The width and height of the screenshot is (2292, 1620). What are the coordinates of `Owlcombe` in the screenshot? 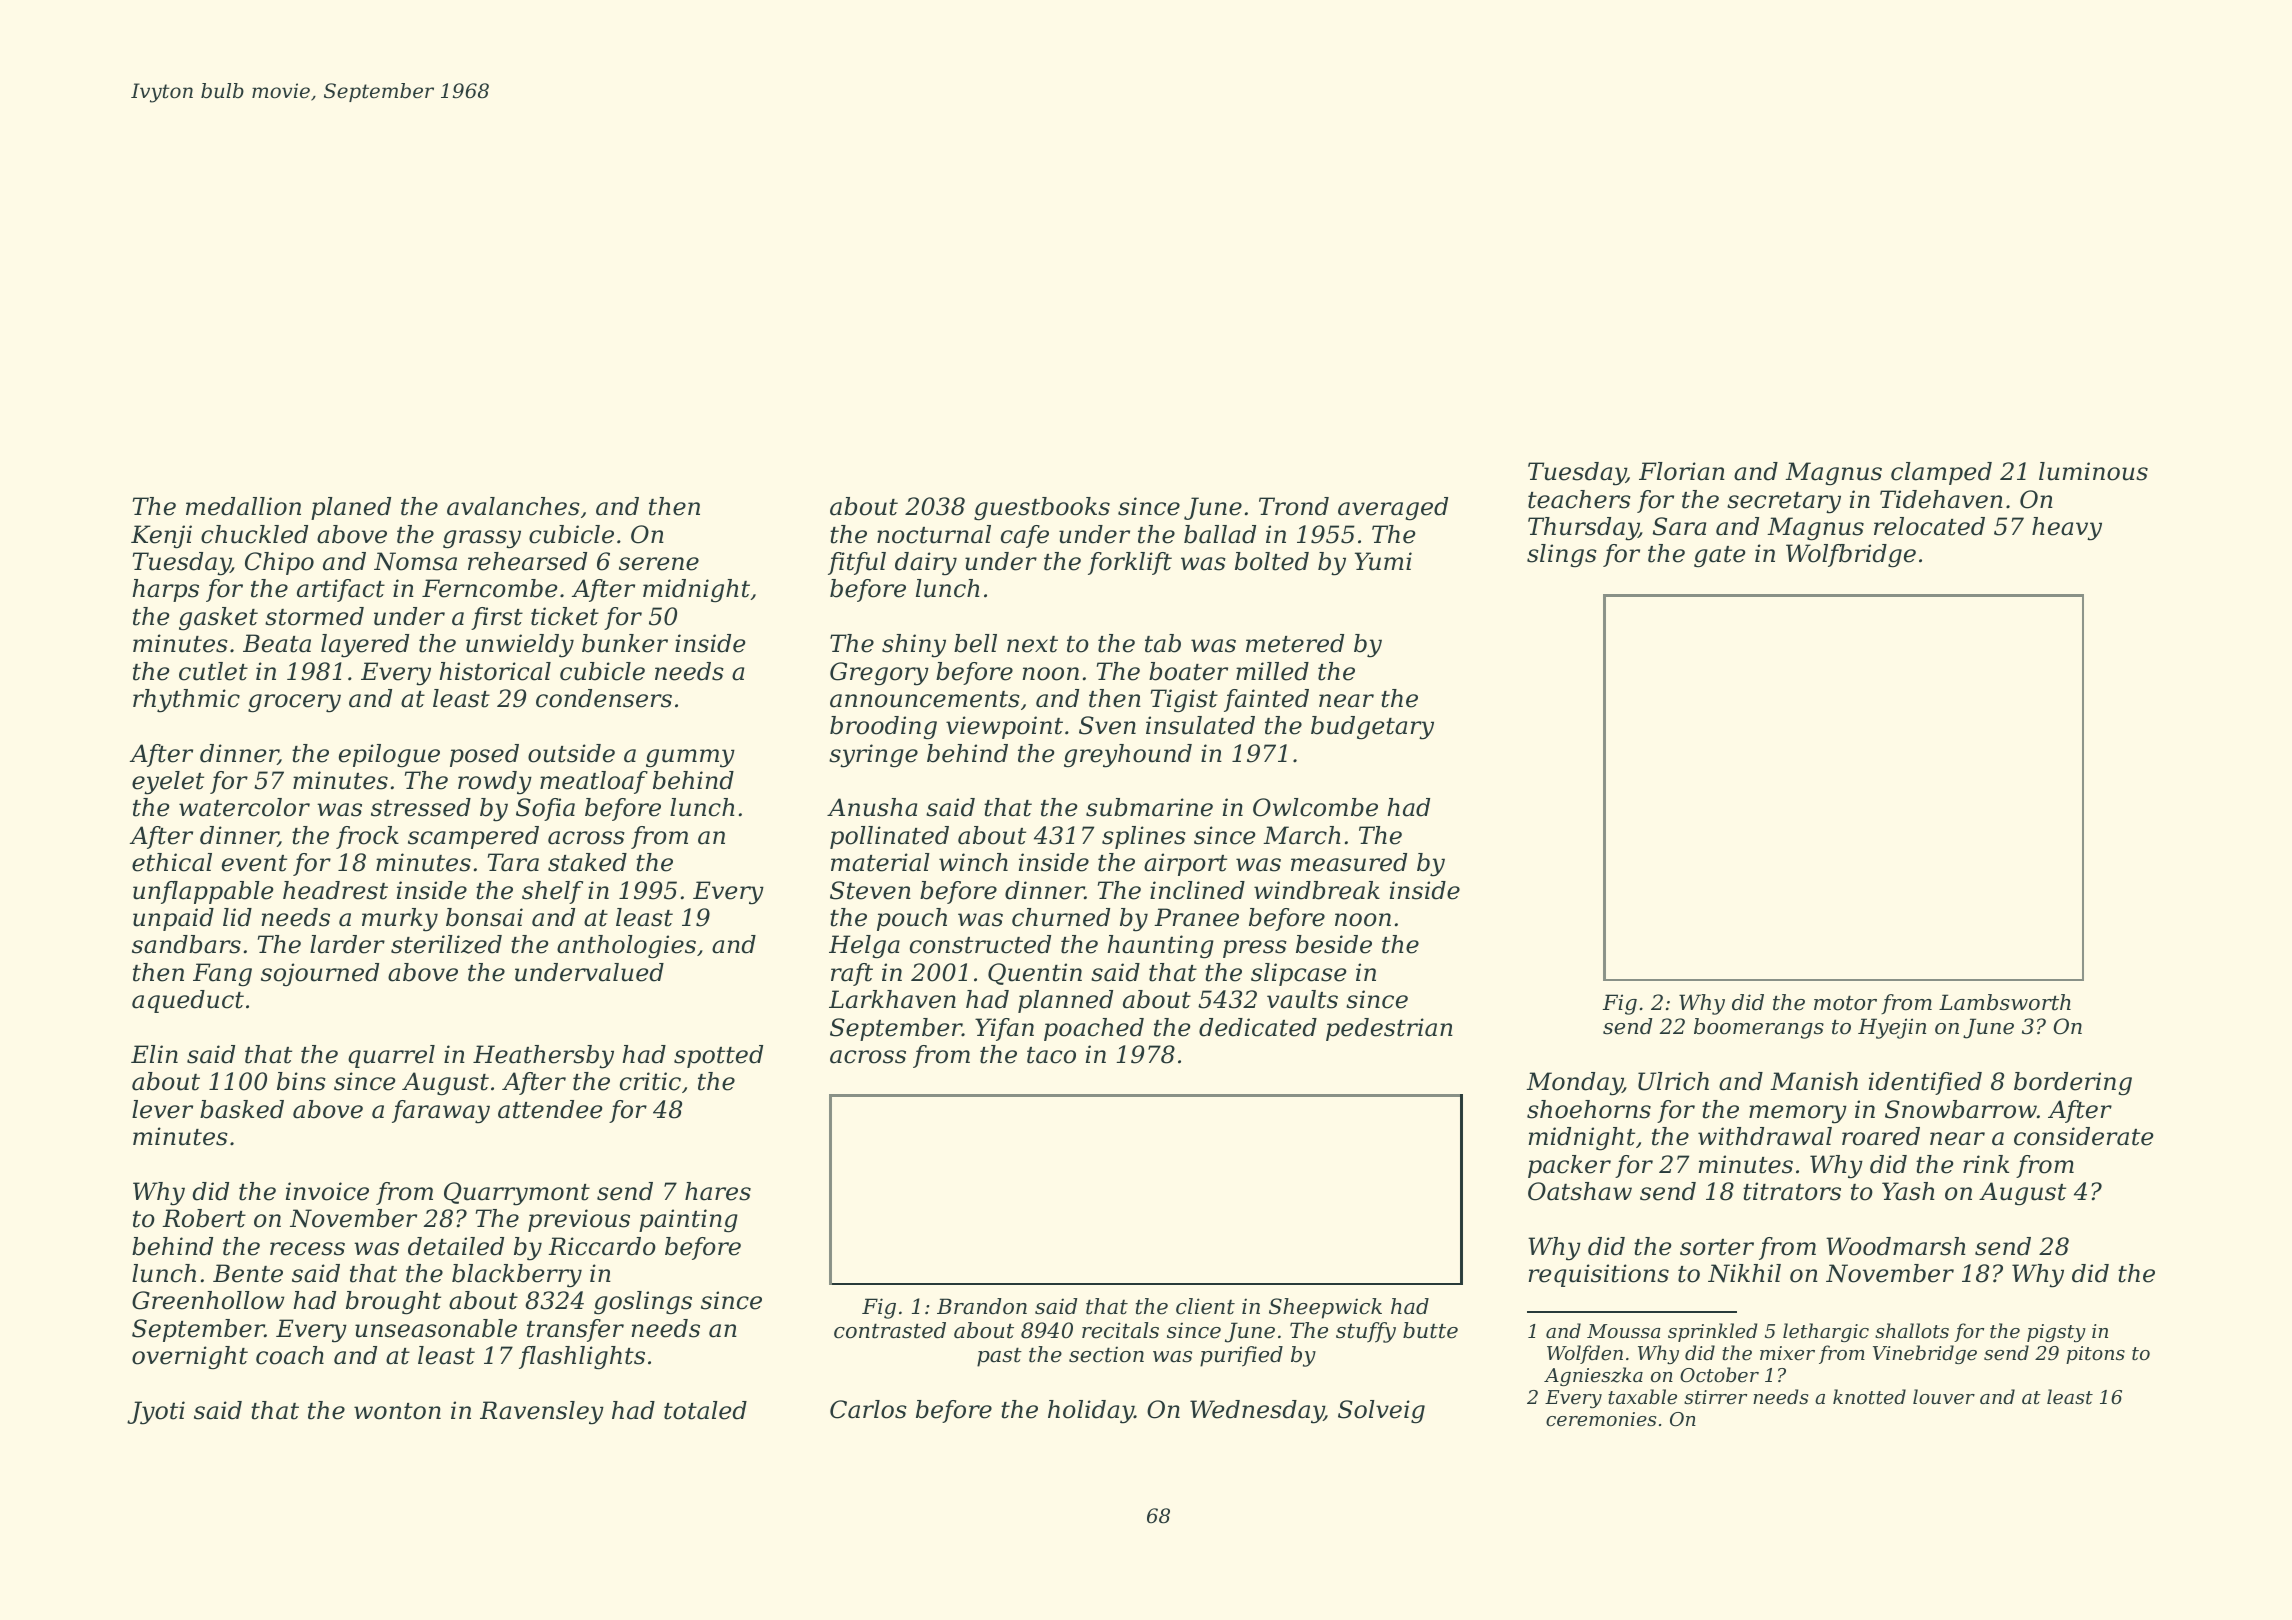 It's located at (1315, 807).
